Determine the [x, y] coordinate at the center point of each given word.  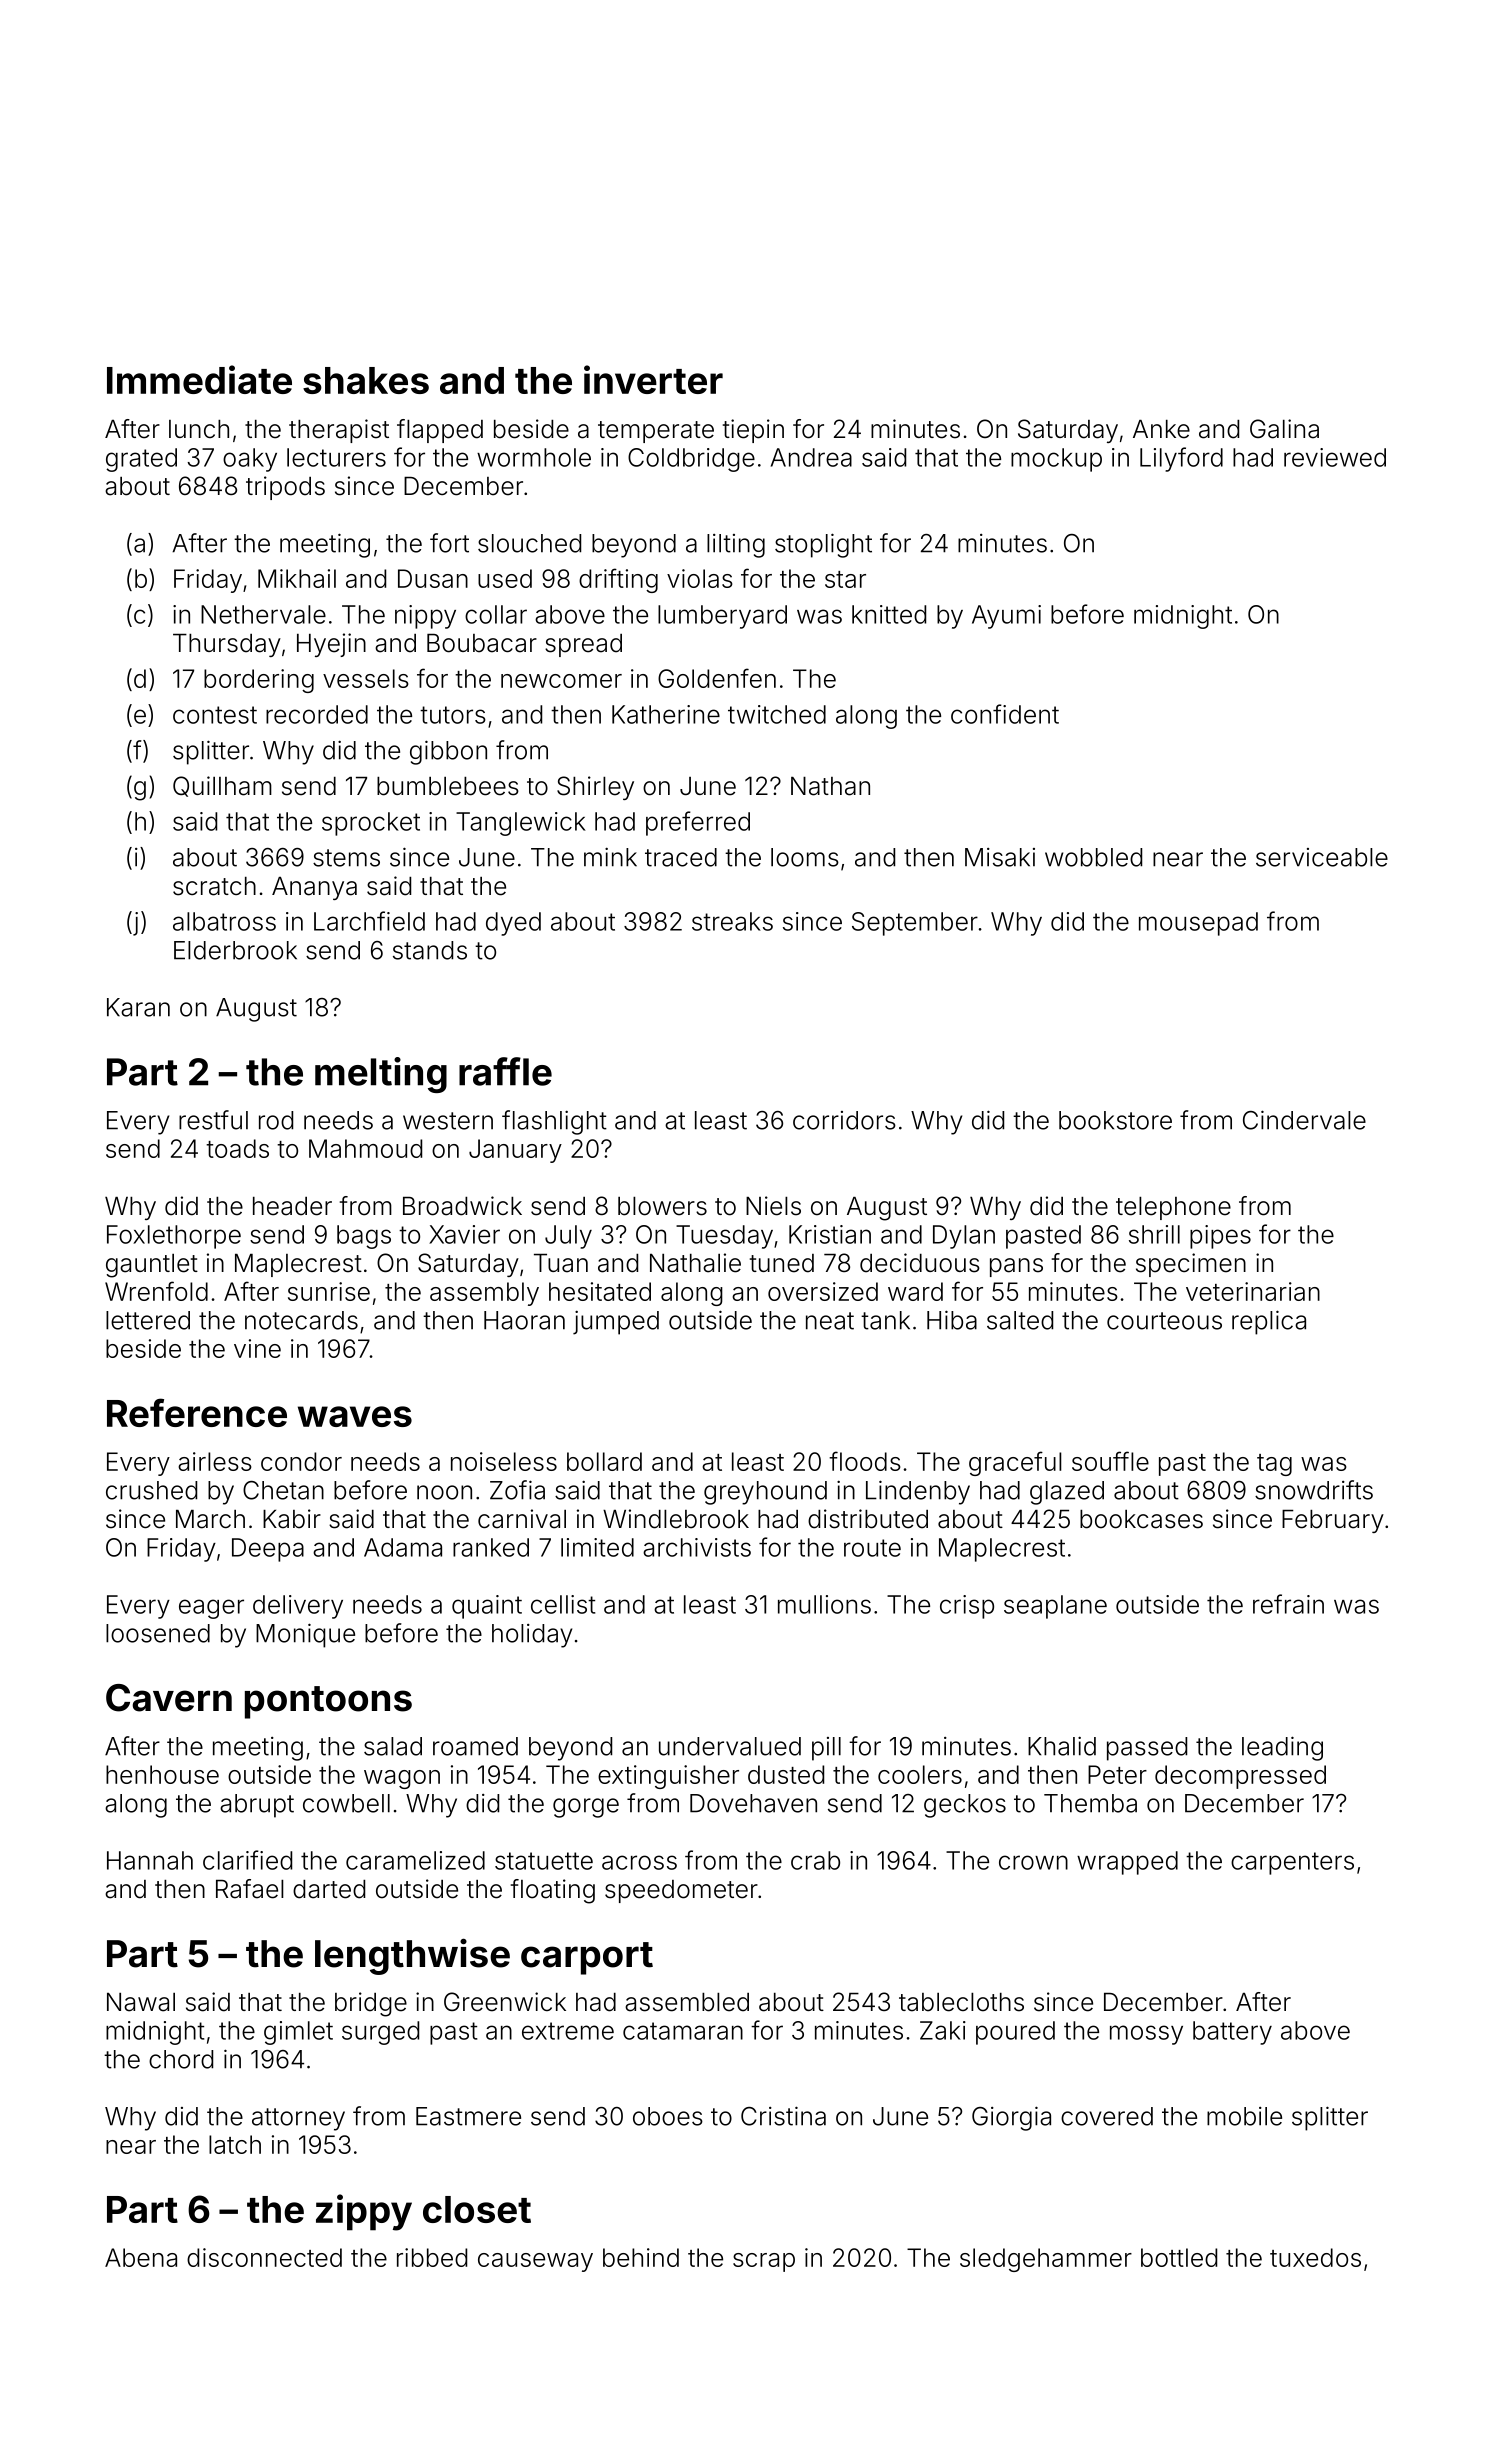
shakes [366, 380]
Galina [1284, 429]
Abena [141, 2257]
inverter [653, 379]
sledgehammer [1046, 2260]
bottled [1179, 2257]
